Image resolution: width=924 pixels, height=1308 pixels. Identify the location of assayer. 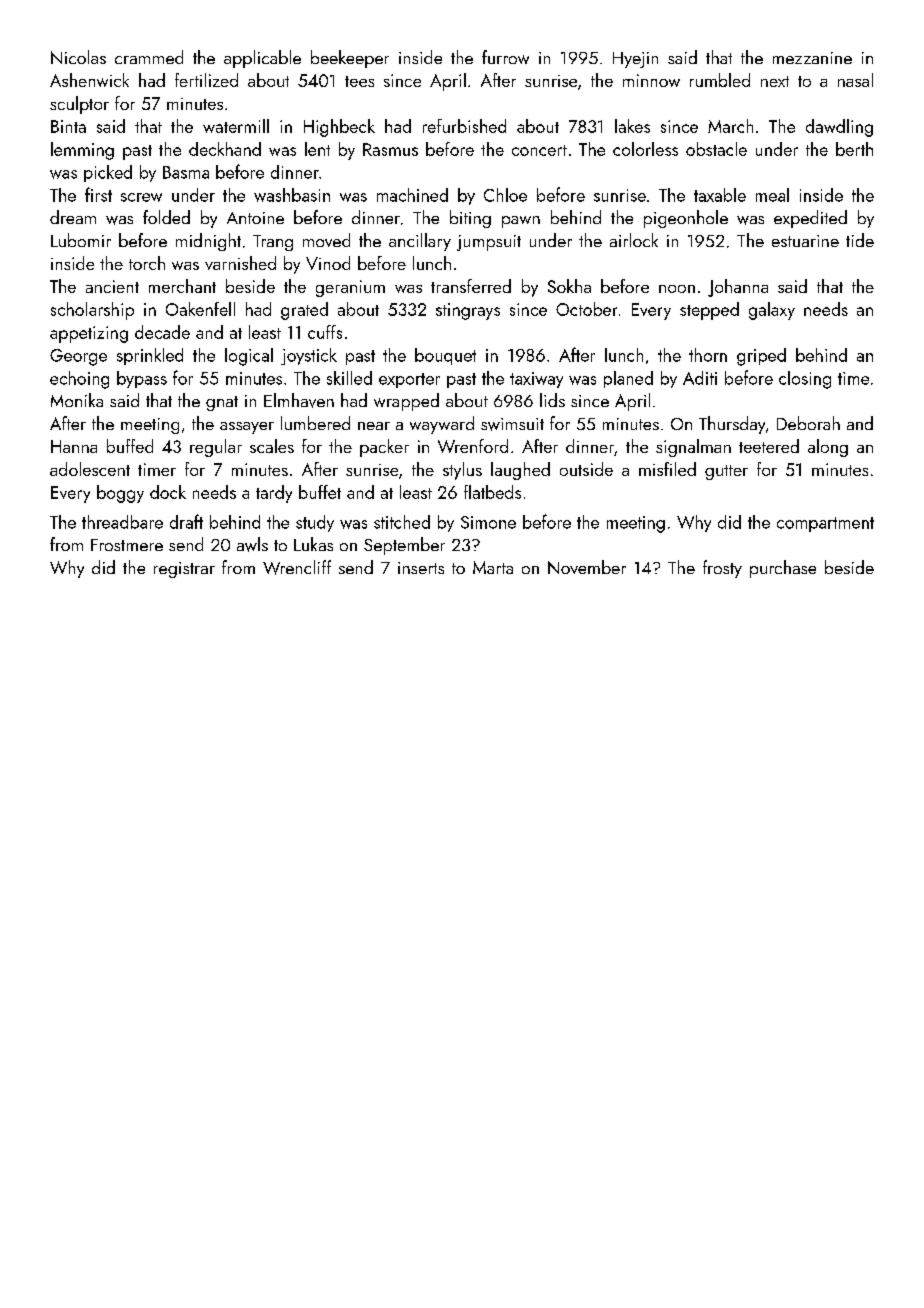
(247, 428).
